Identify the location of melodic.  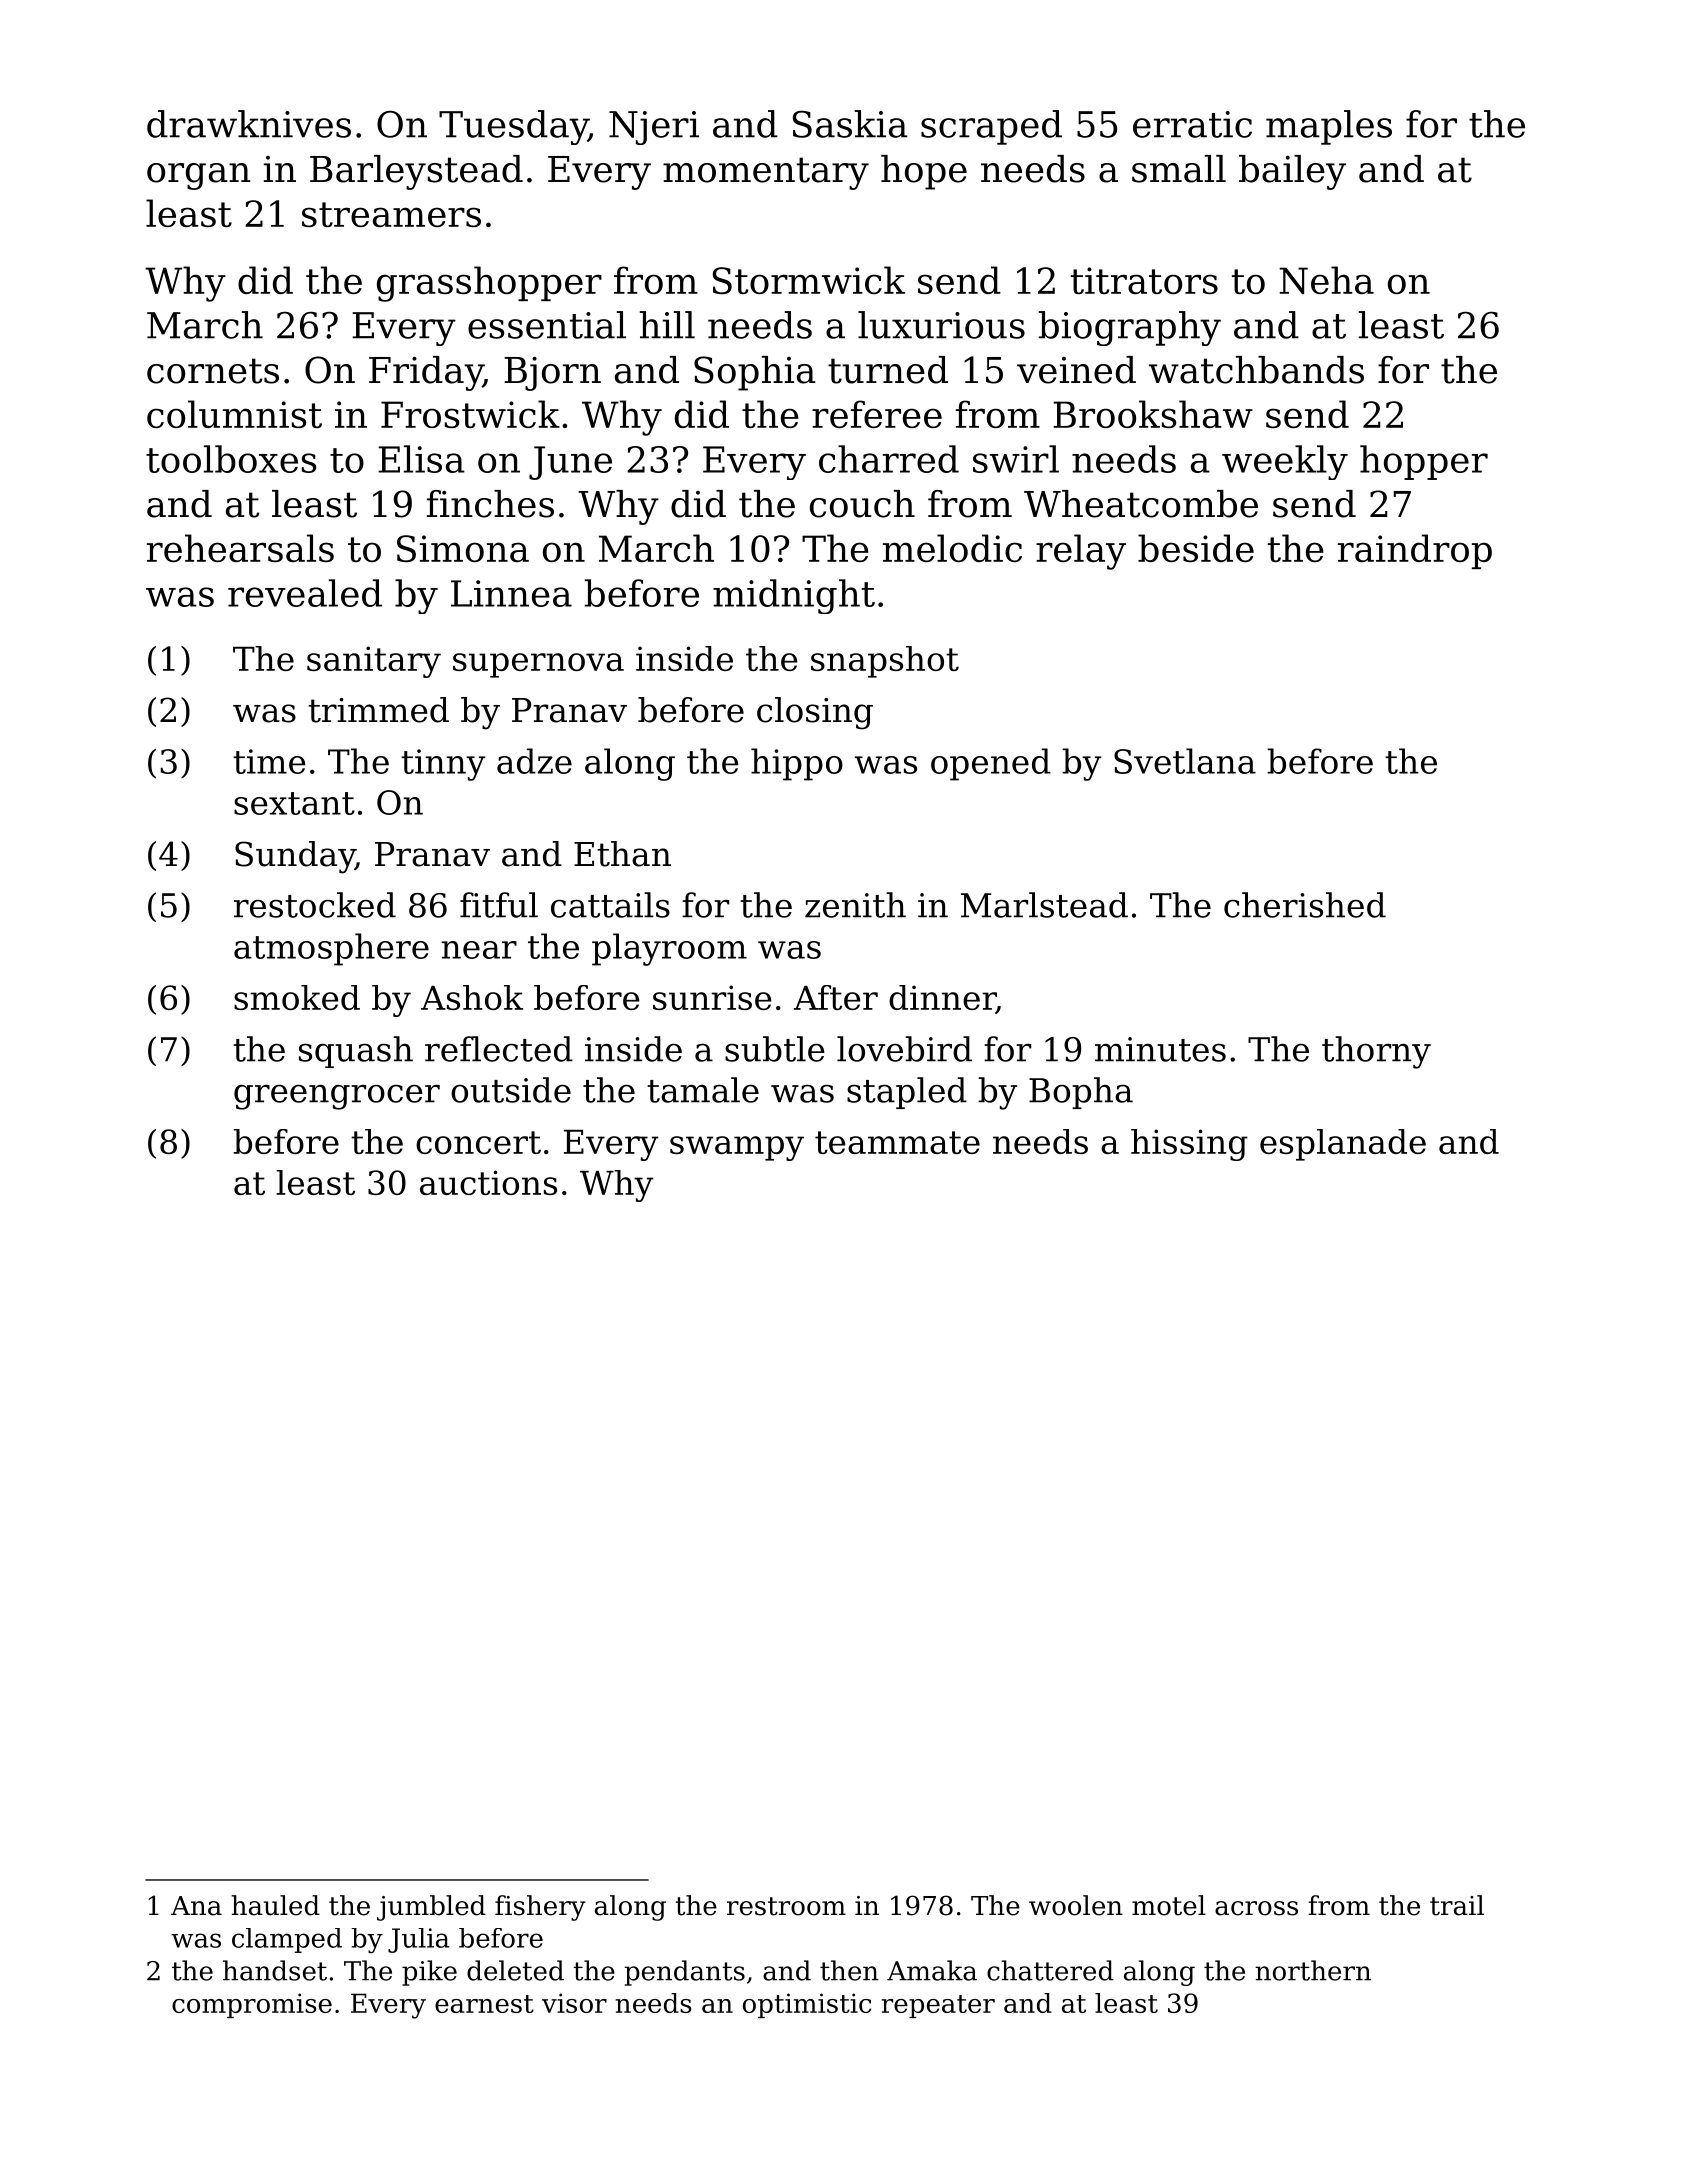
(952, 548).
